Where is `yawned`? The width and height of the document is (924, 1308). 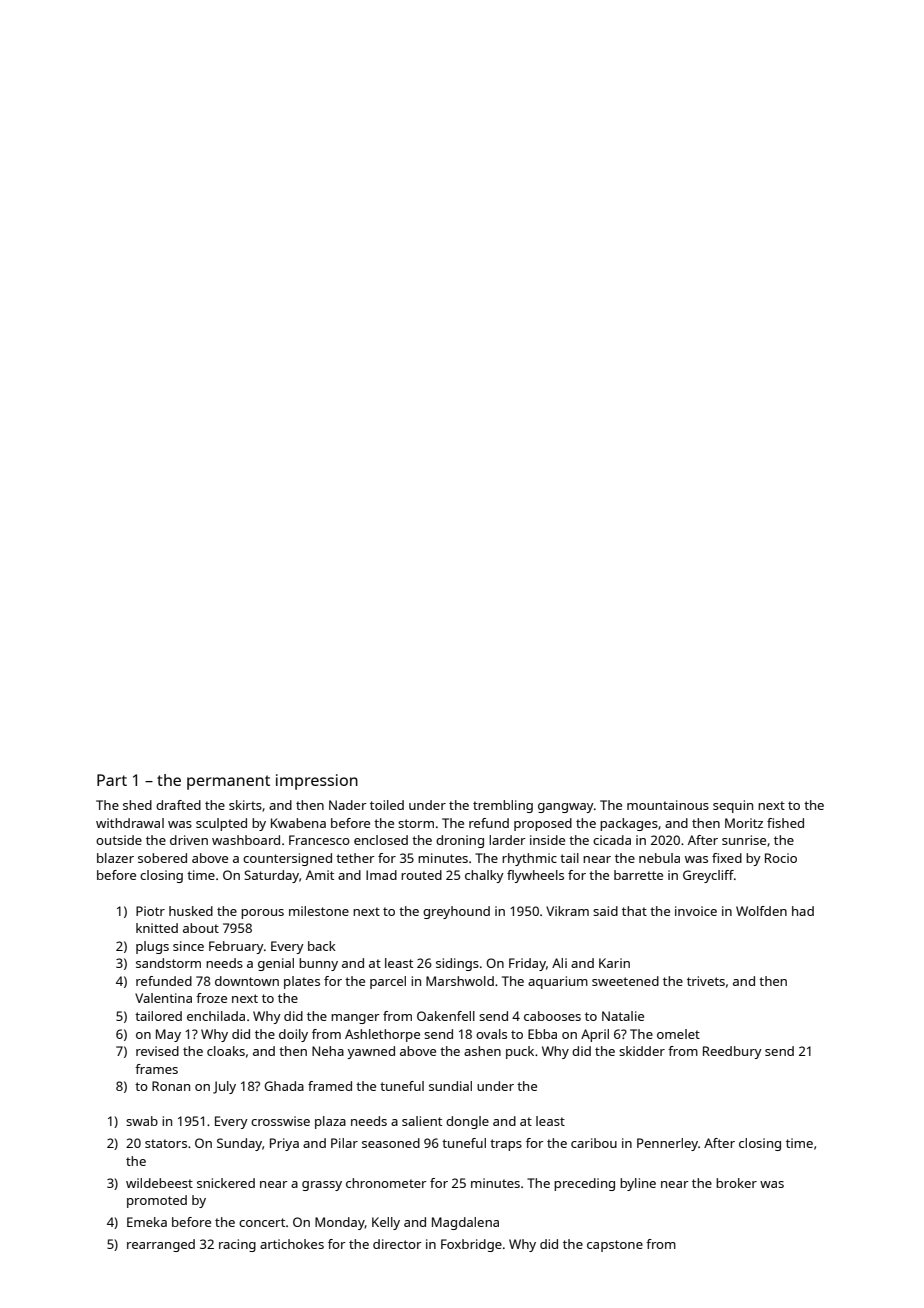 yawned is located at coordinates (371, 1052).
